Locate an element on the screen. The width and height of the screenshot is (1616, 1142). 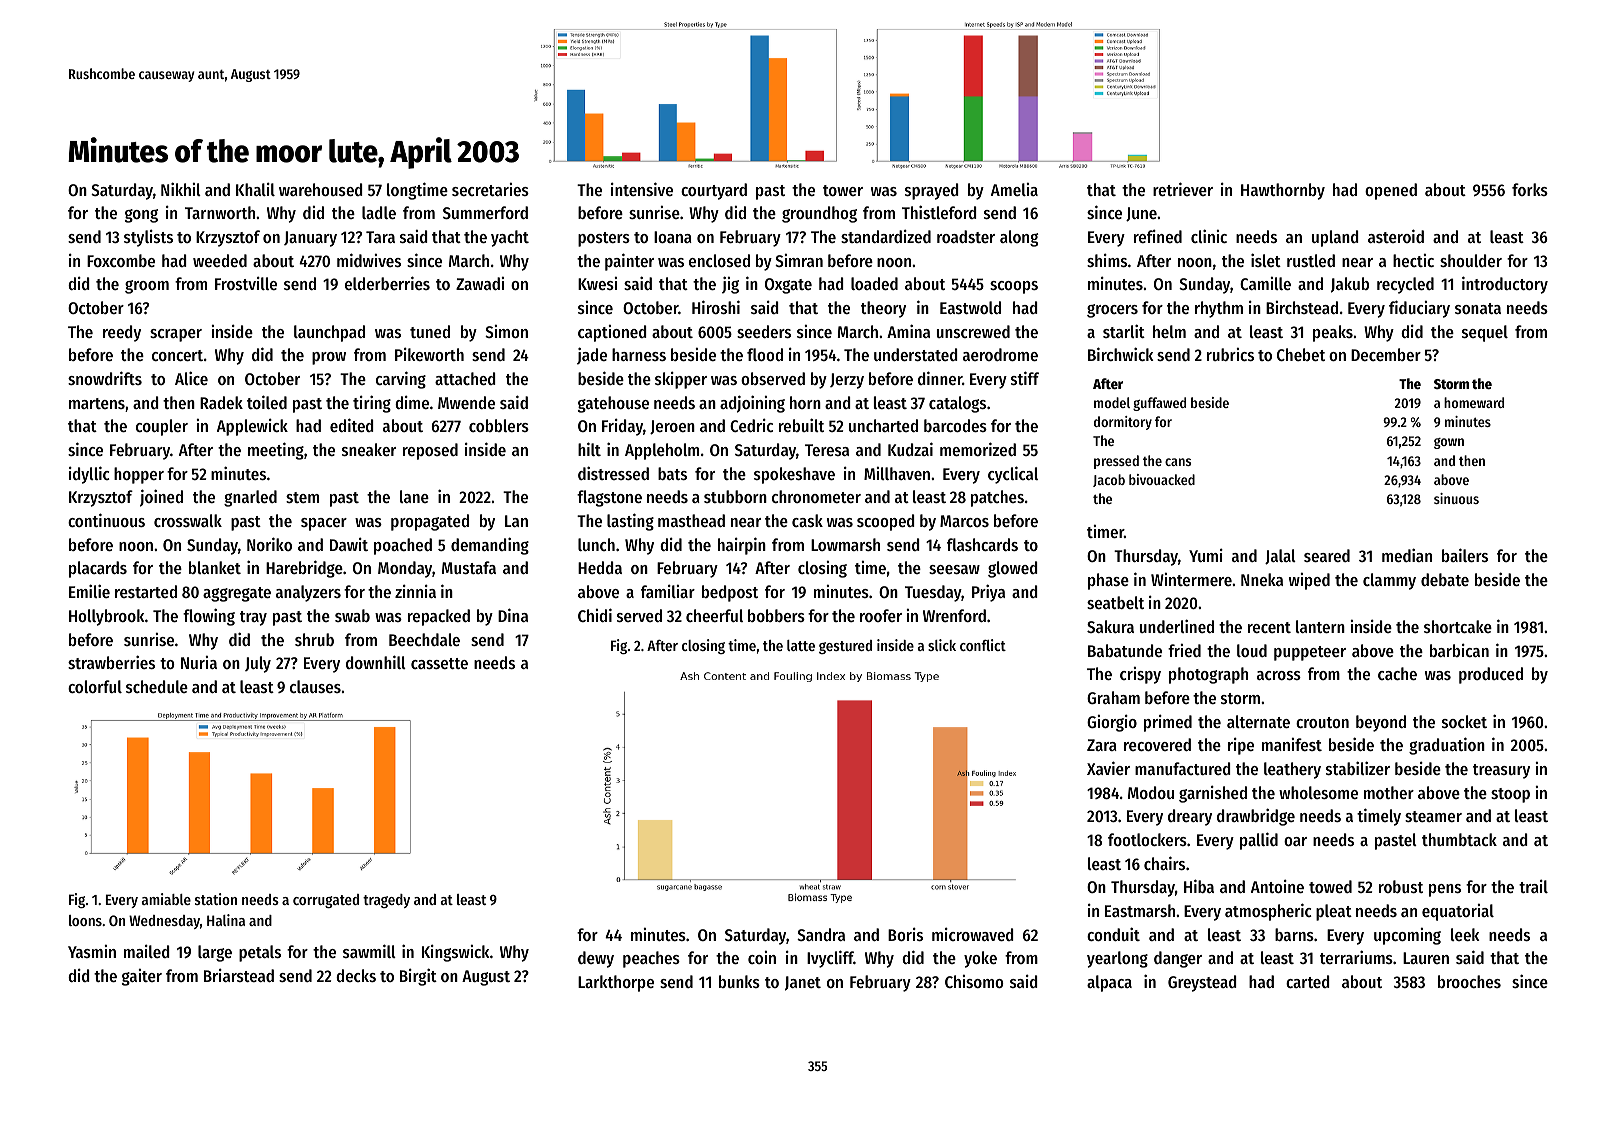
sinuous is located at coordinates (1456, 498).
